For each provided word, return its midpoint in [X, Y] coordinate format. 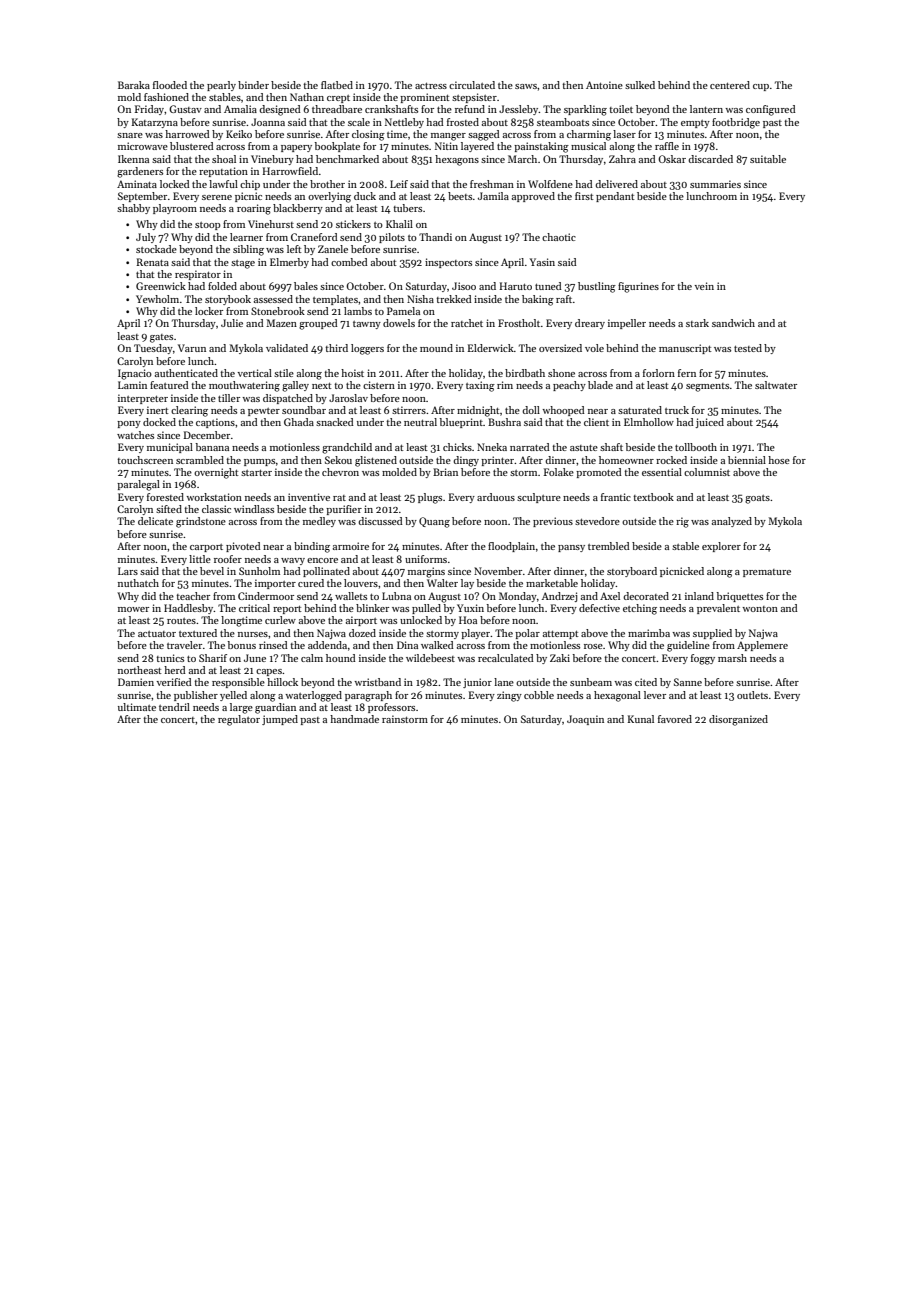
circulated [472, 85]
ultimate [137, 707]
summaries [715, 184]
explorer [721, 547]
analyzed [732, 522]
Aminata [137, 184]
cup [761, 87]
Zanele [333, 249]
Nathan [307, 97]
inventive [309, 497]
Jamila [493, 196]
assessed [273, 299]
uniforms [426, 559]
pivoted [243, 547]
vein [704, 286]
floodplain [511, 547]
